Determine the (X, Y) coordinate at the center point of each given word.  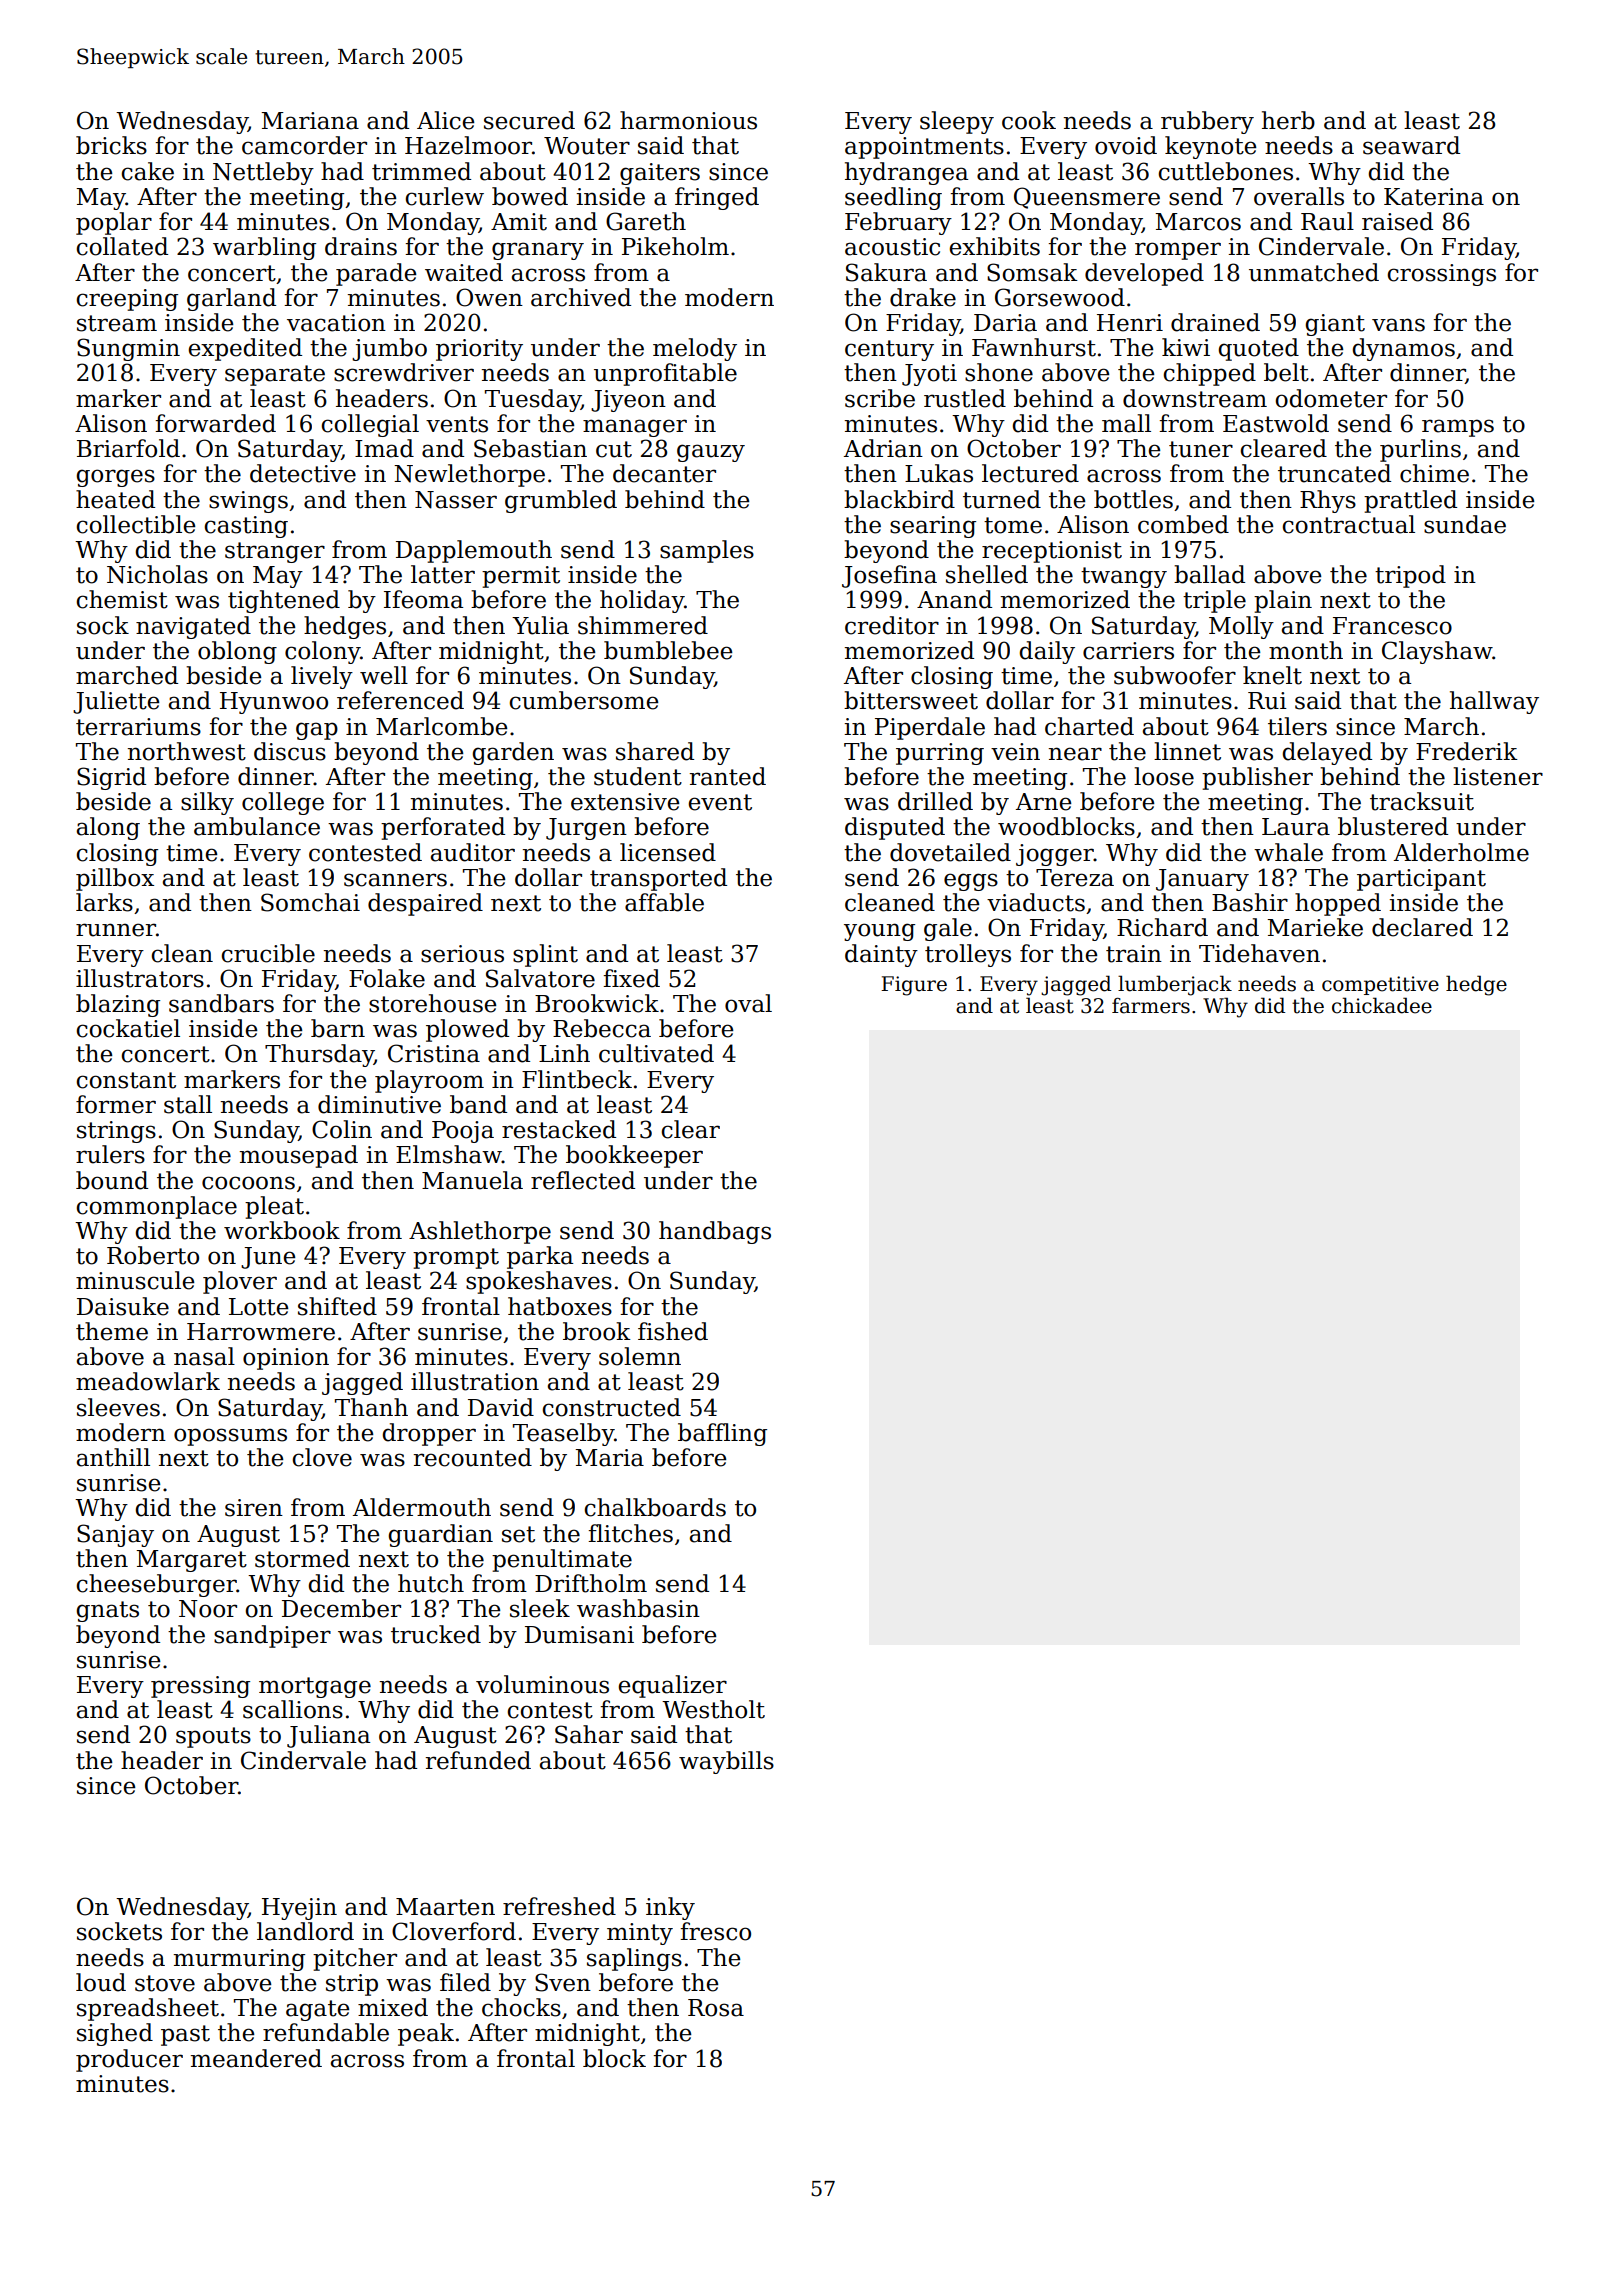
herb (1288, 120)
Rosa (716, 2008)
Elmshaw (449, 1154)
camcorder (304, 145)
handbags (715, 1232)
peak (426, 2034)
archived (581, 297)
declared (1422, 927)
